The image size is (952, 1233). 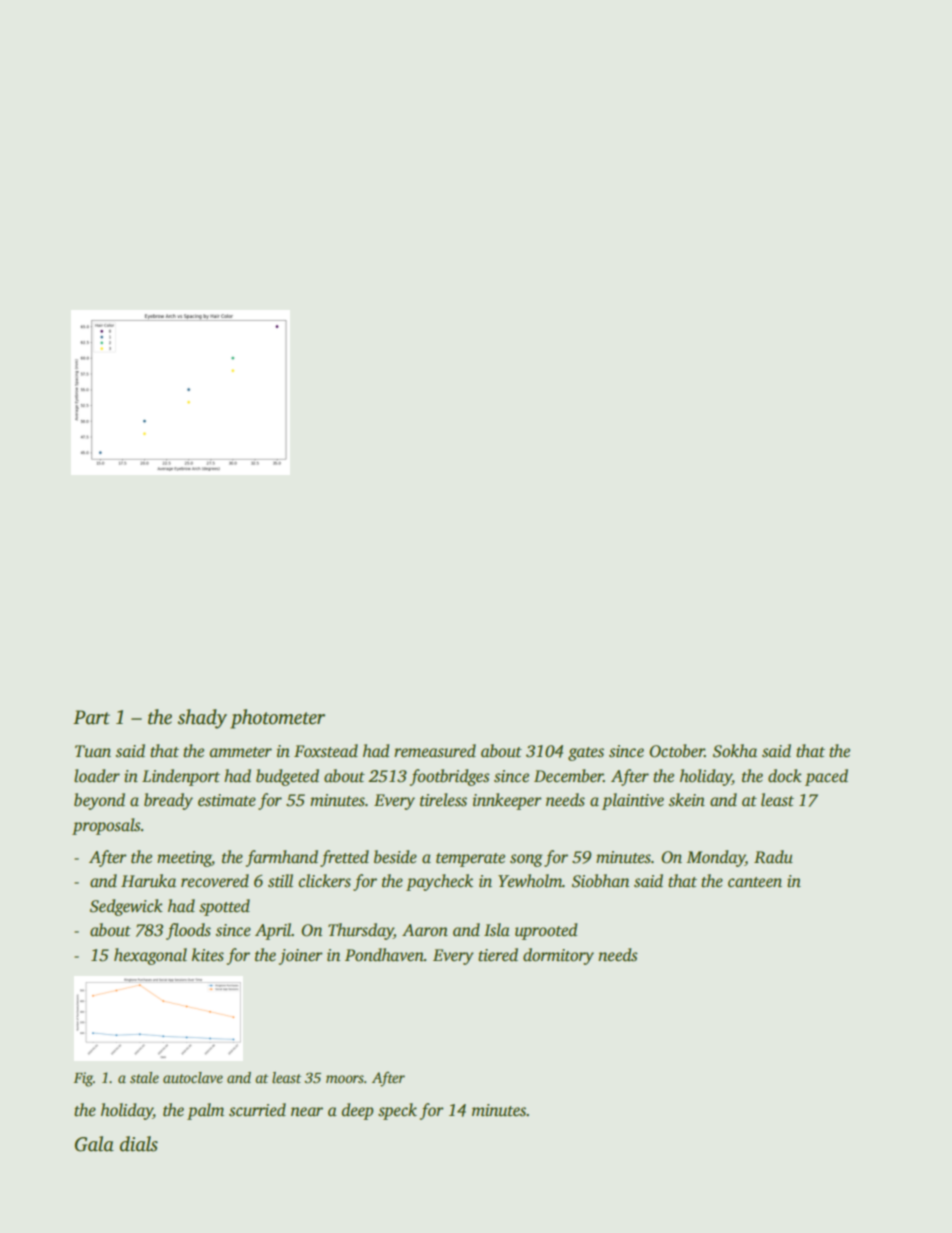 What do you see at coordinates (148, 881) in the page?
I see `Haruka` at bounding box center [148, 881].
